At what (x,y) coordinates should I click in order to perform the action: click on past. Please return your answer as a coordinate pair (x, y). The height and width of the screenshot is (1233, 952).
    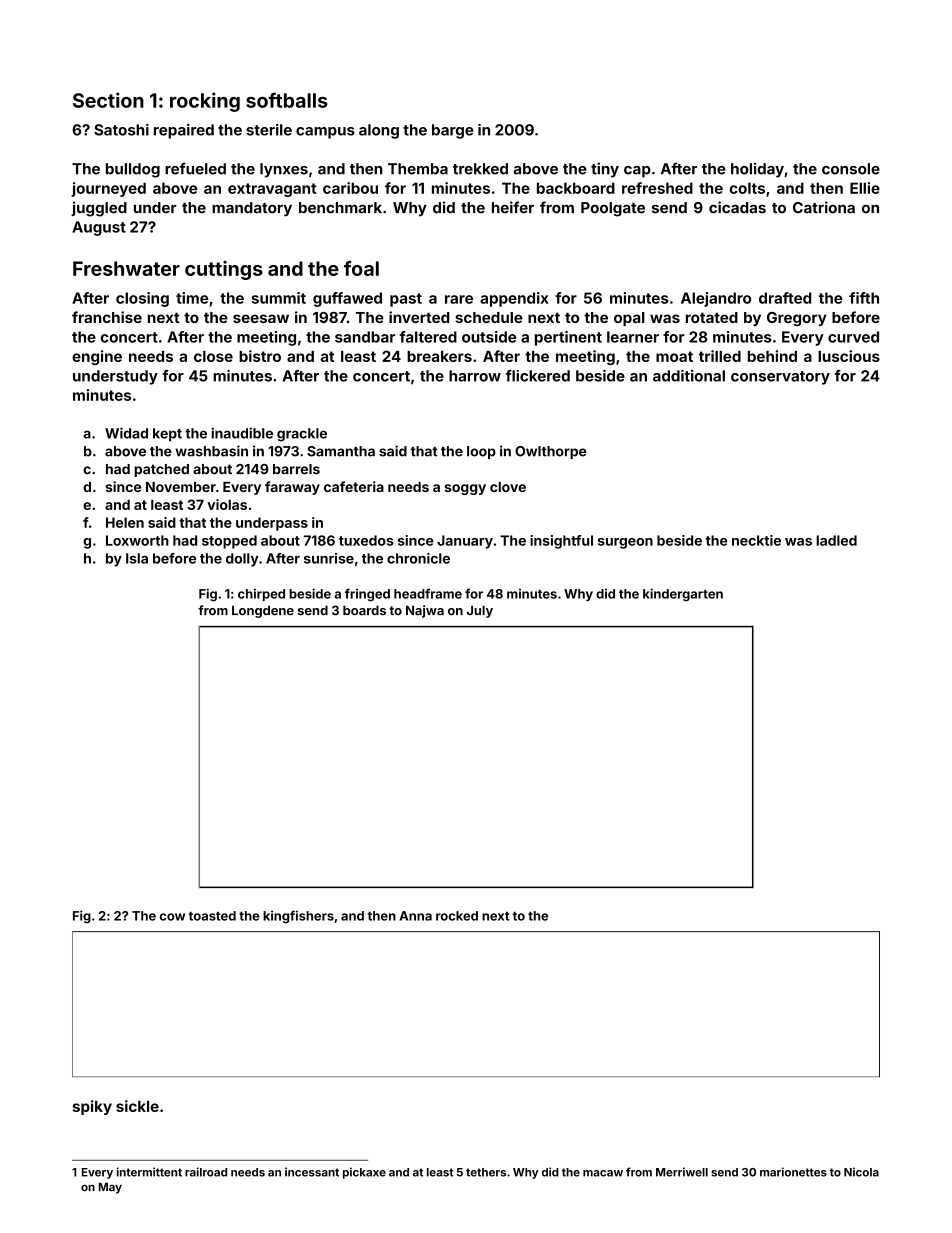
    Looking at the image, I should click on (406, 300).
